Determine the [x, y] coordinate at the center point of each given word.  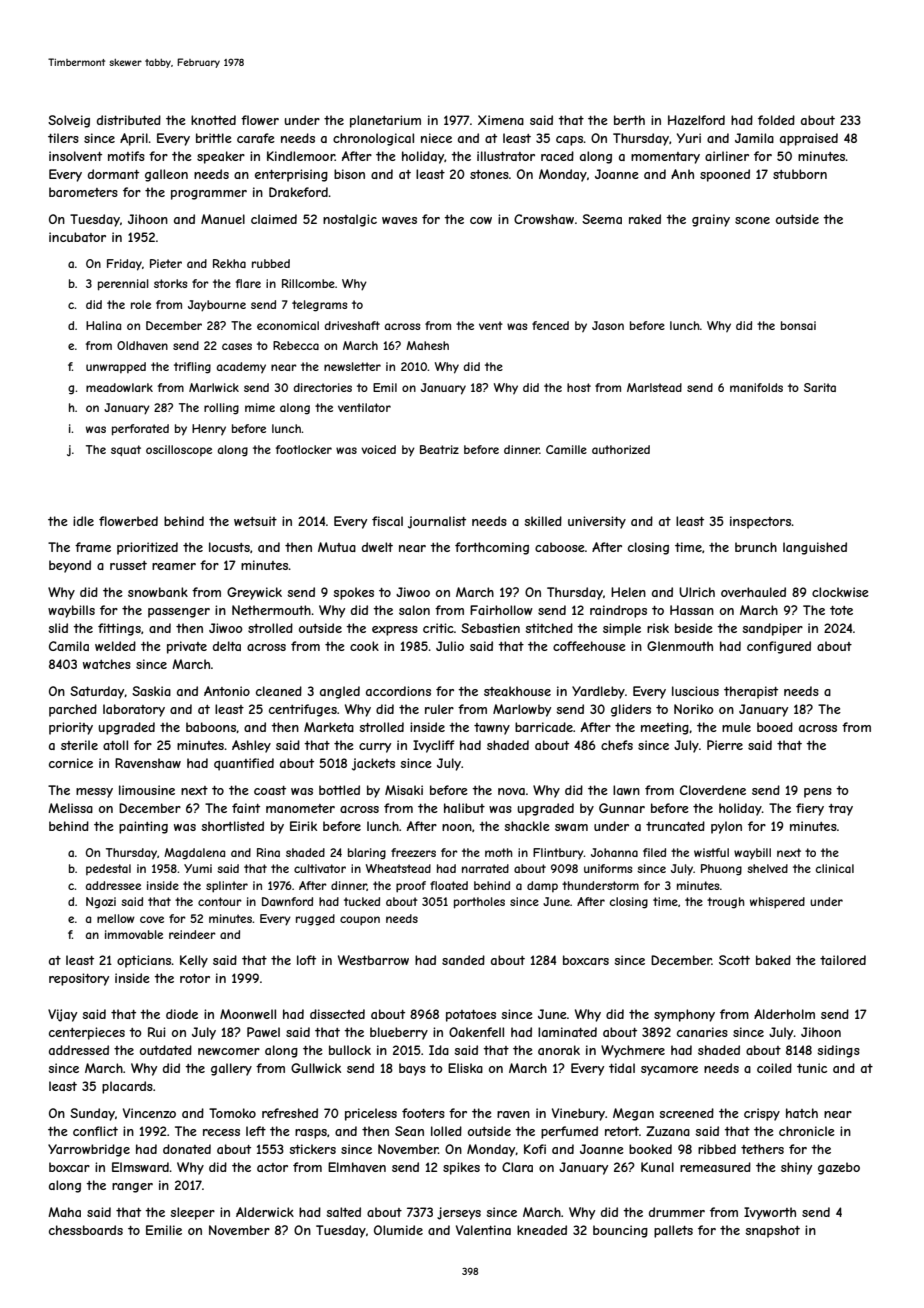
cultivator [320, 868]
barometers [83, 192]
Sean [409, 1131]
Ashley [251, 746]
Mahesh [427, 345]
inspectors [760, 522]
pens [818, 793]
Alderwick [265, 1212]
